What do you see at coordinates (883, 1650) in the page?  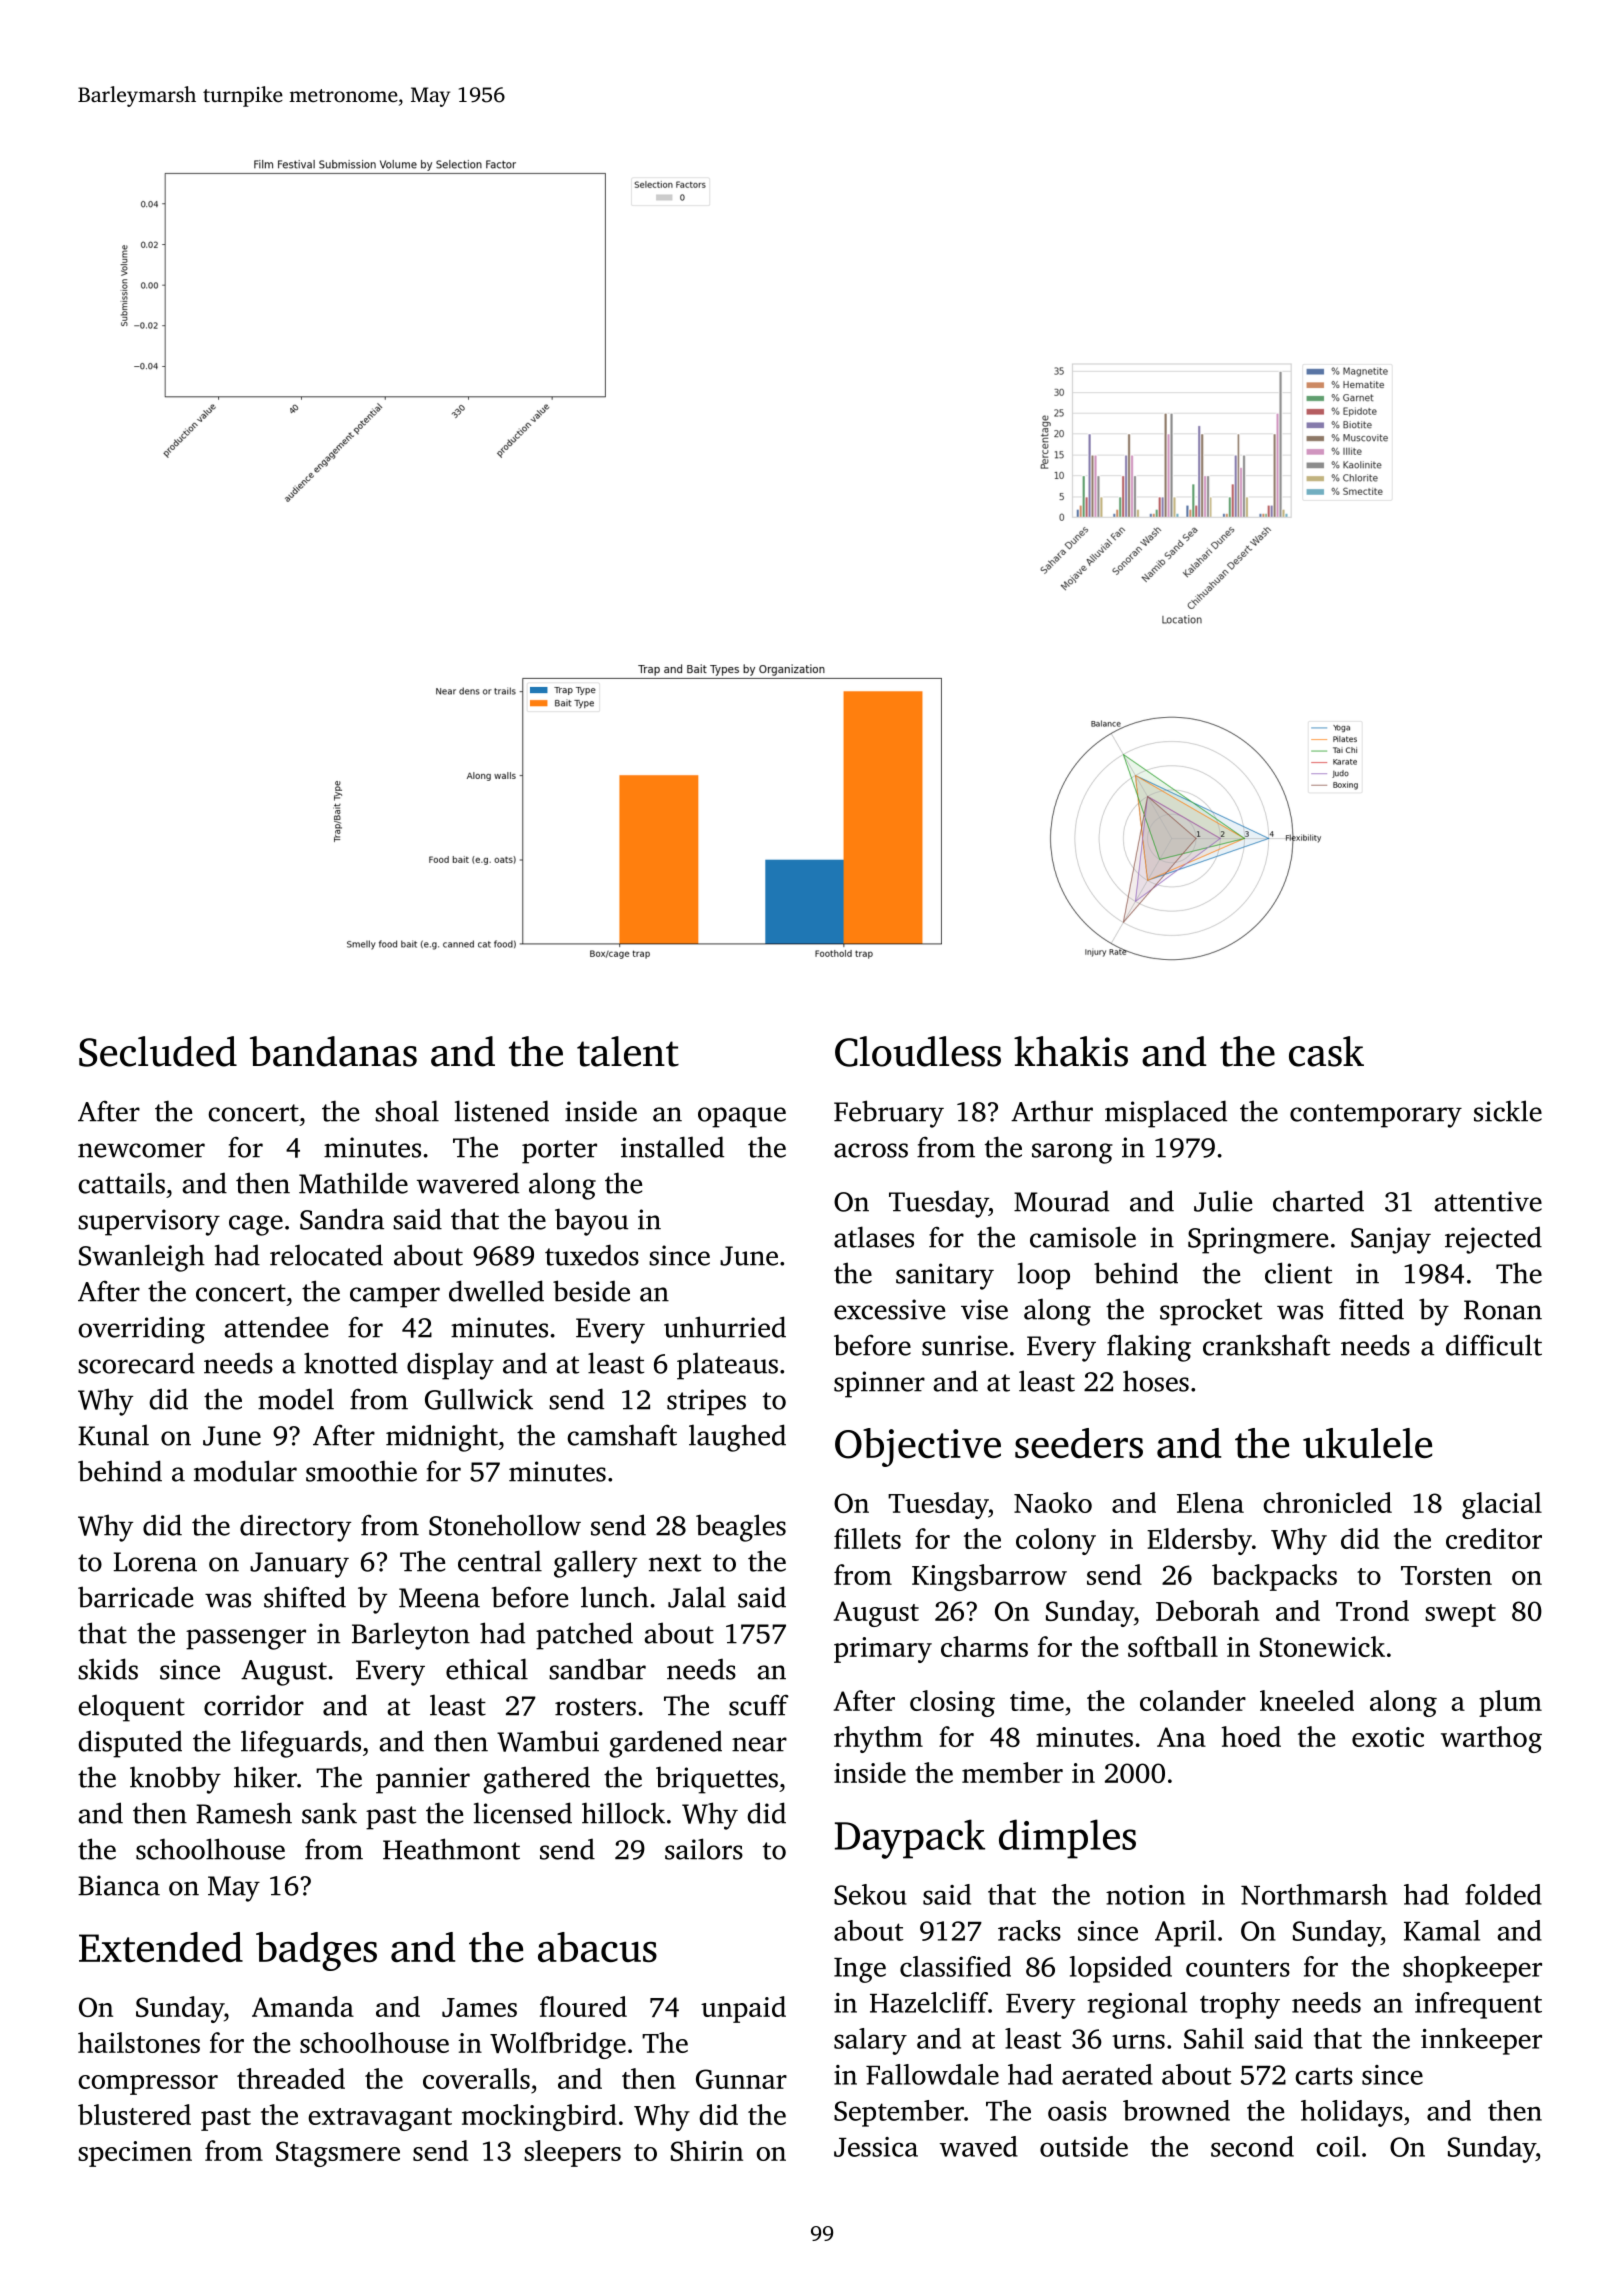 I see `primary` at bounding box center [883, 1650].
